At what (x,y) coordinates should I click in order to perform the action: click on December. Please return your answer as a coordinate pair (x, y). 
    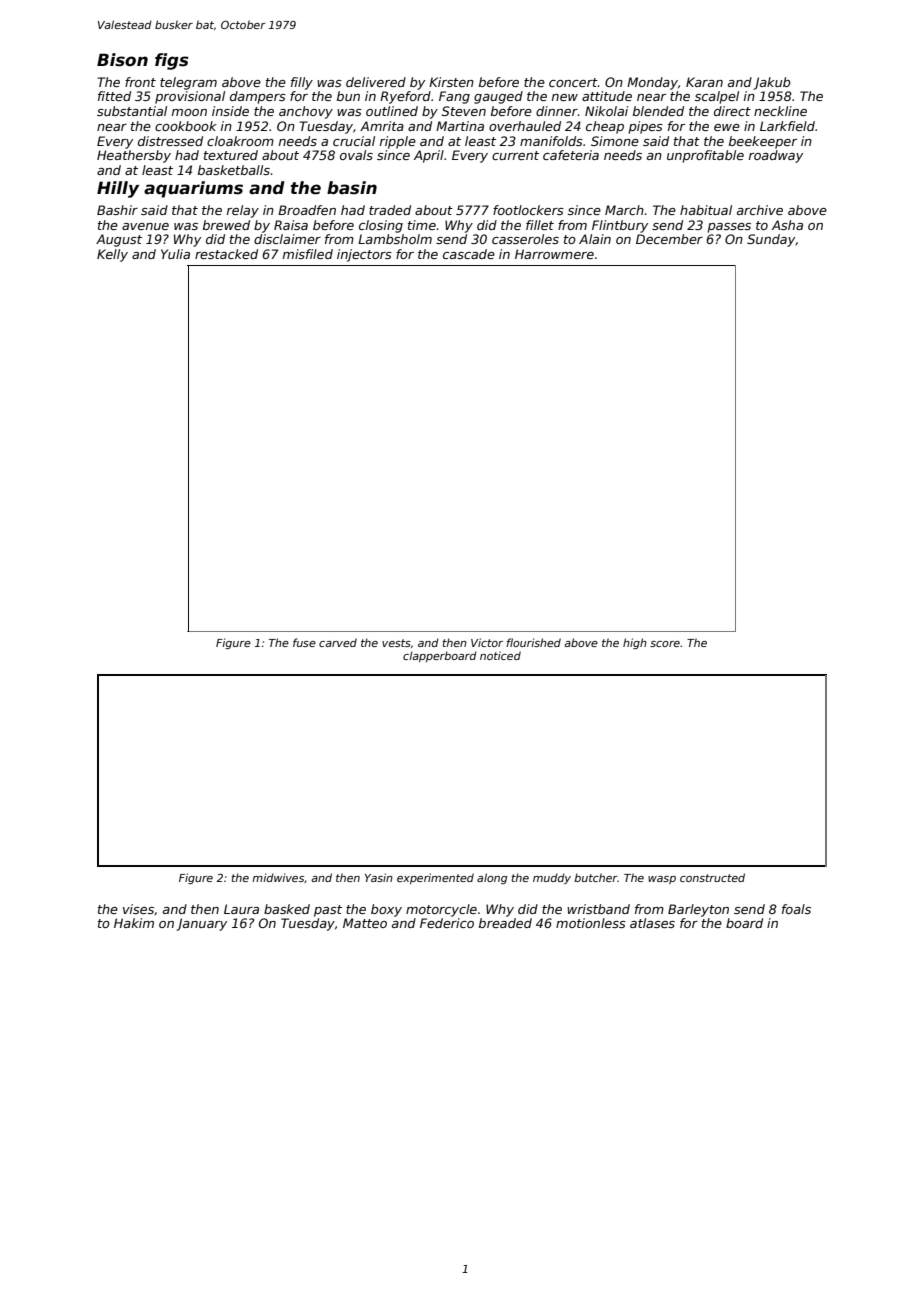
    Looking at the image, I should click on (669, 239).
